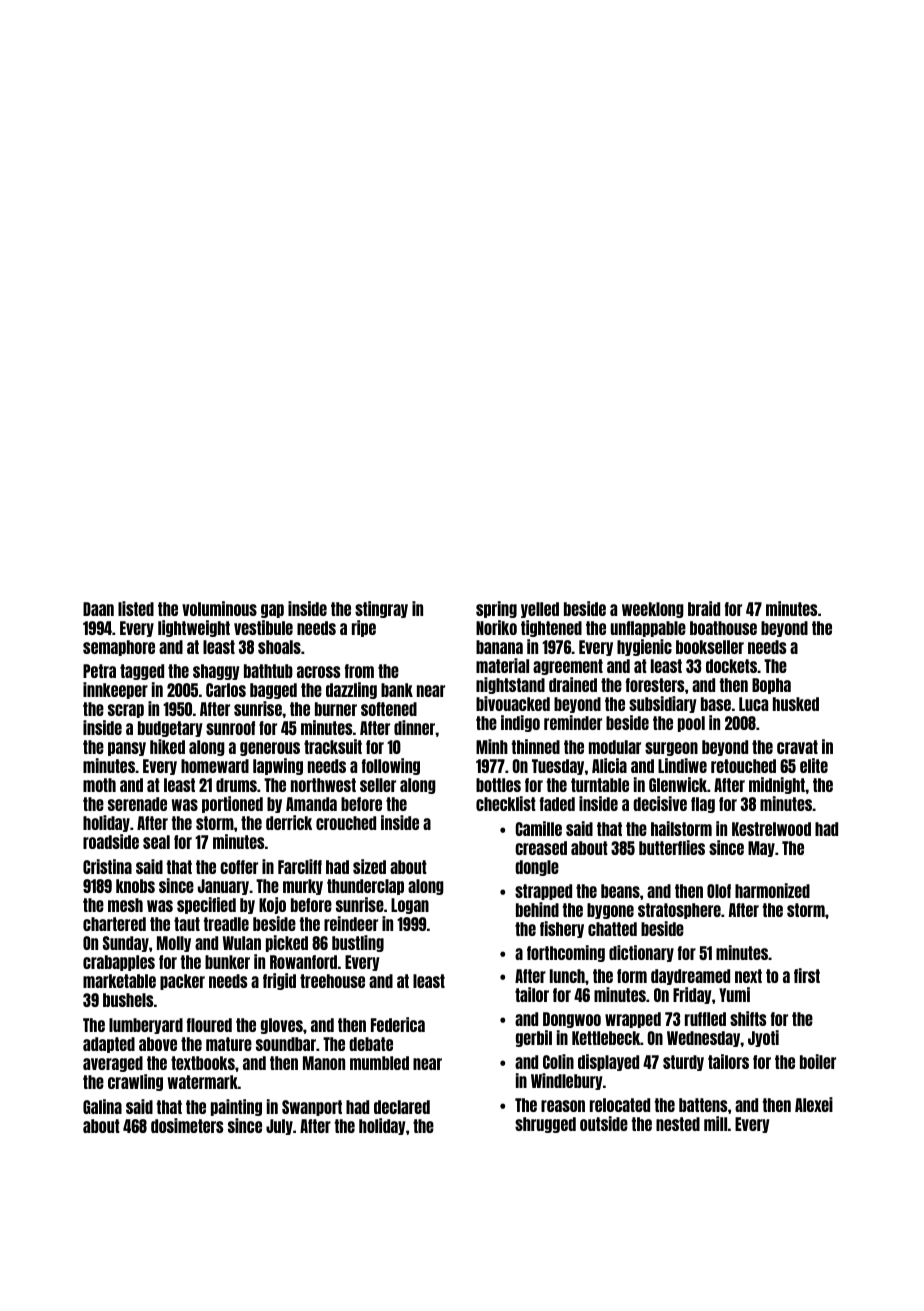 The image size is (924, 1311). I want to click on first, so click(807, 975).
